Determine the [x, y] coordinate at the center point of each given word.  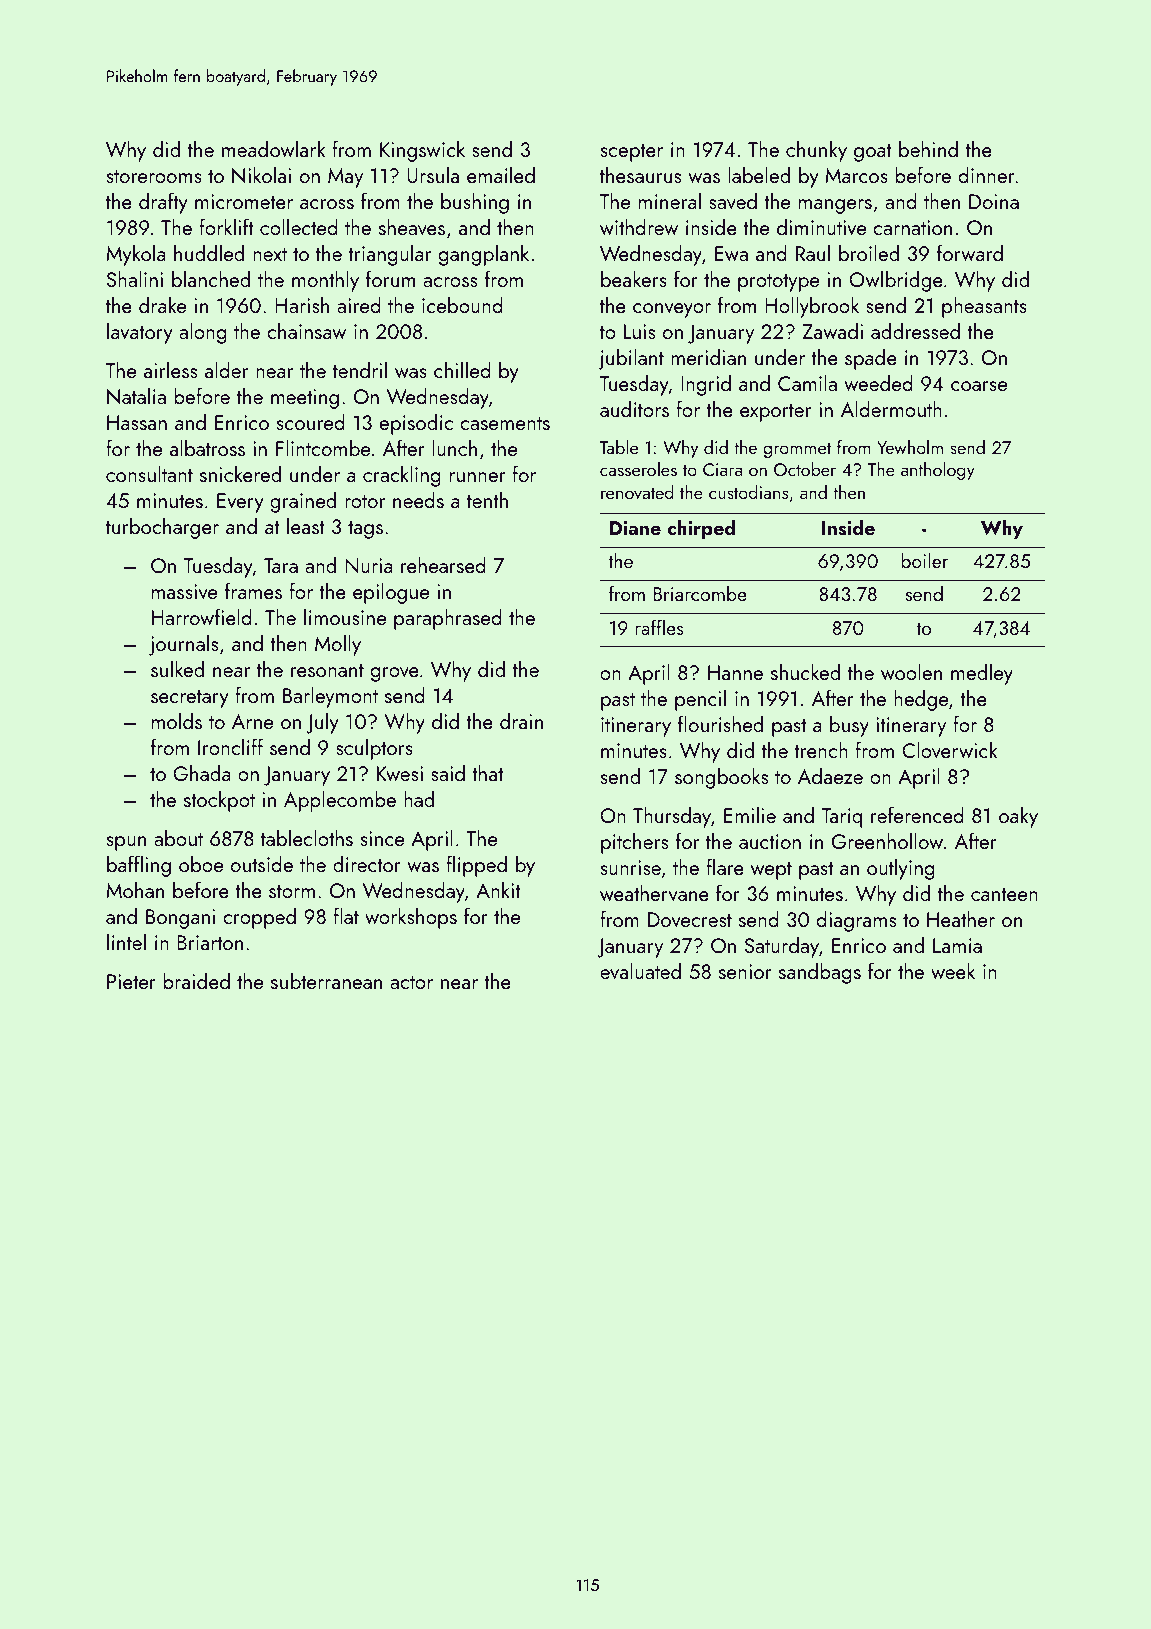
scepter [632, 153]
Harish [302, 305]
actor [411, 982]
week [953, 971]
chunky [816, 151]
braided [196, 981]
